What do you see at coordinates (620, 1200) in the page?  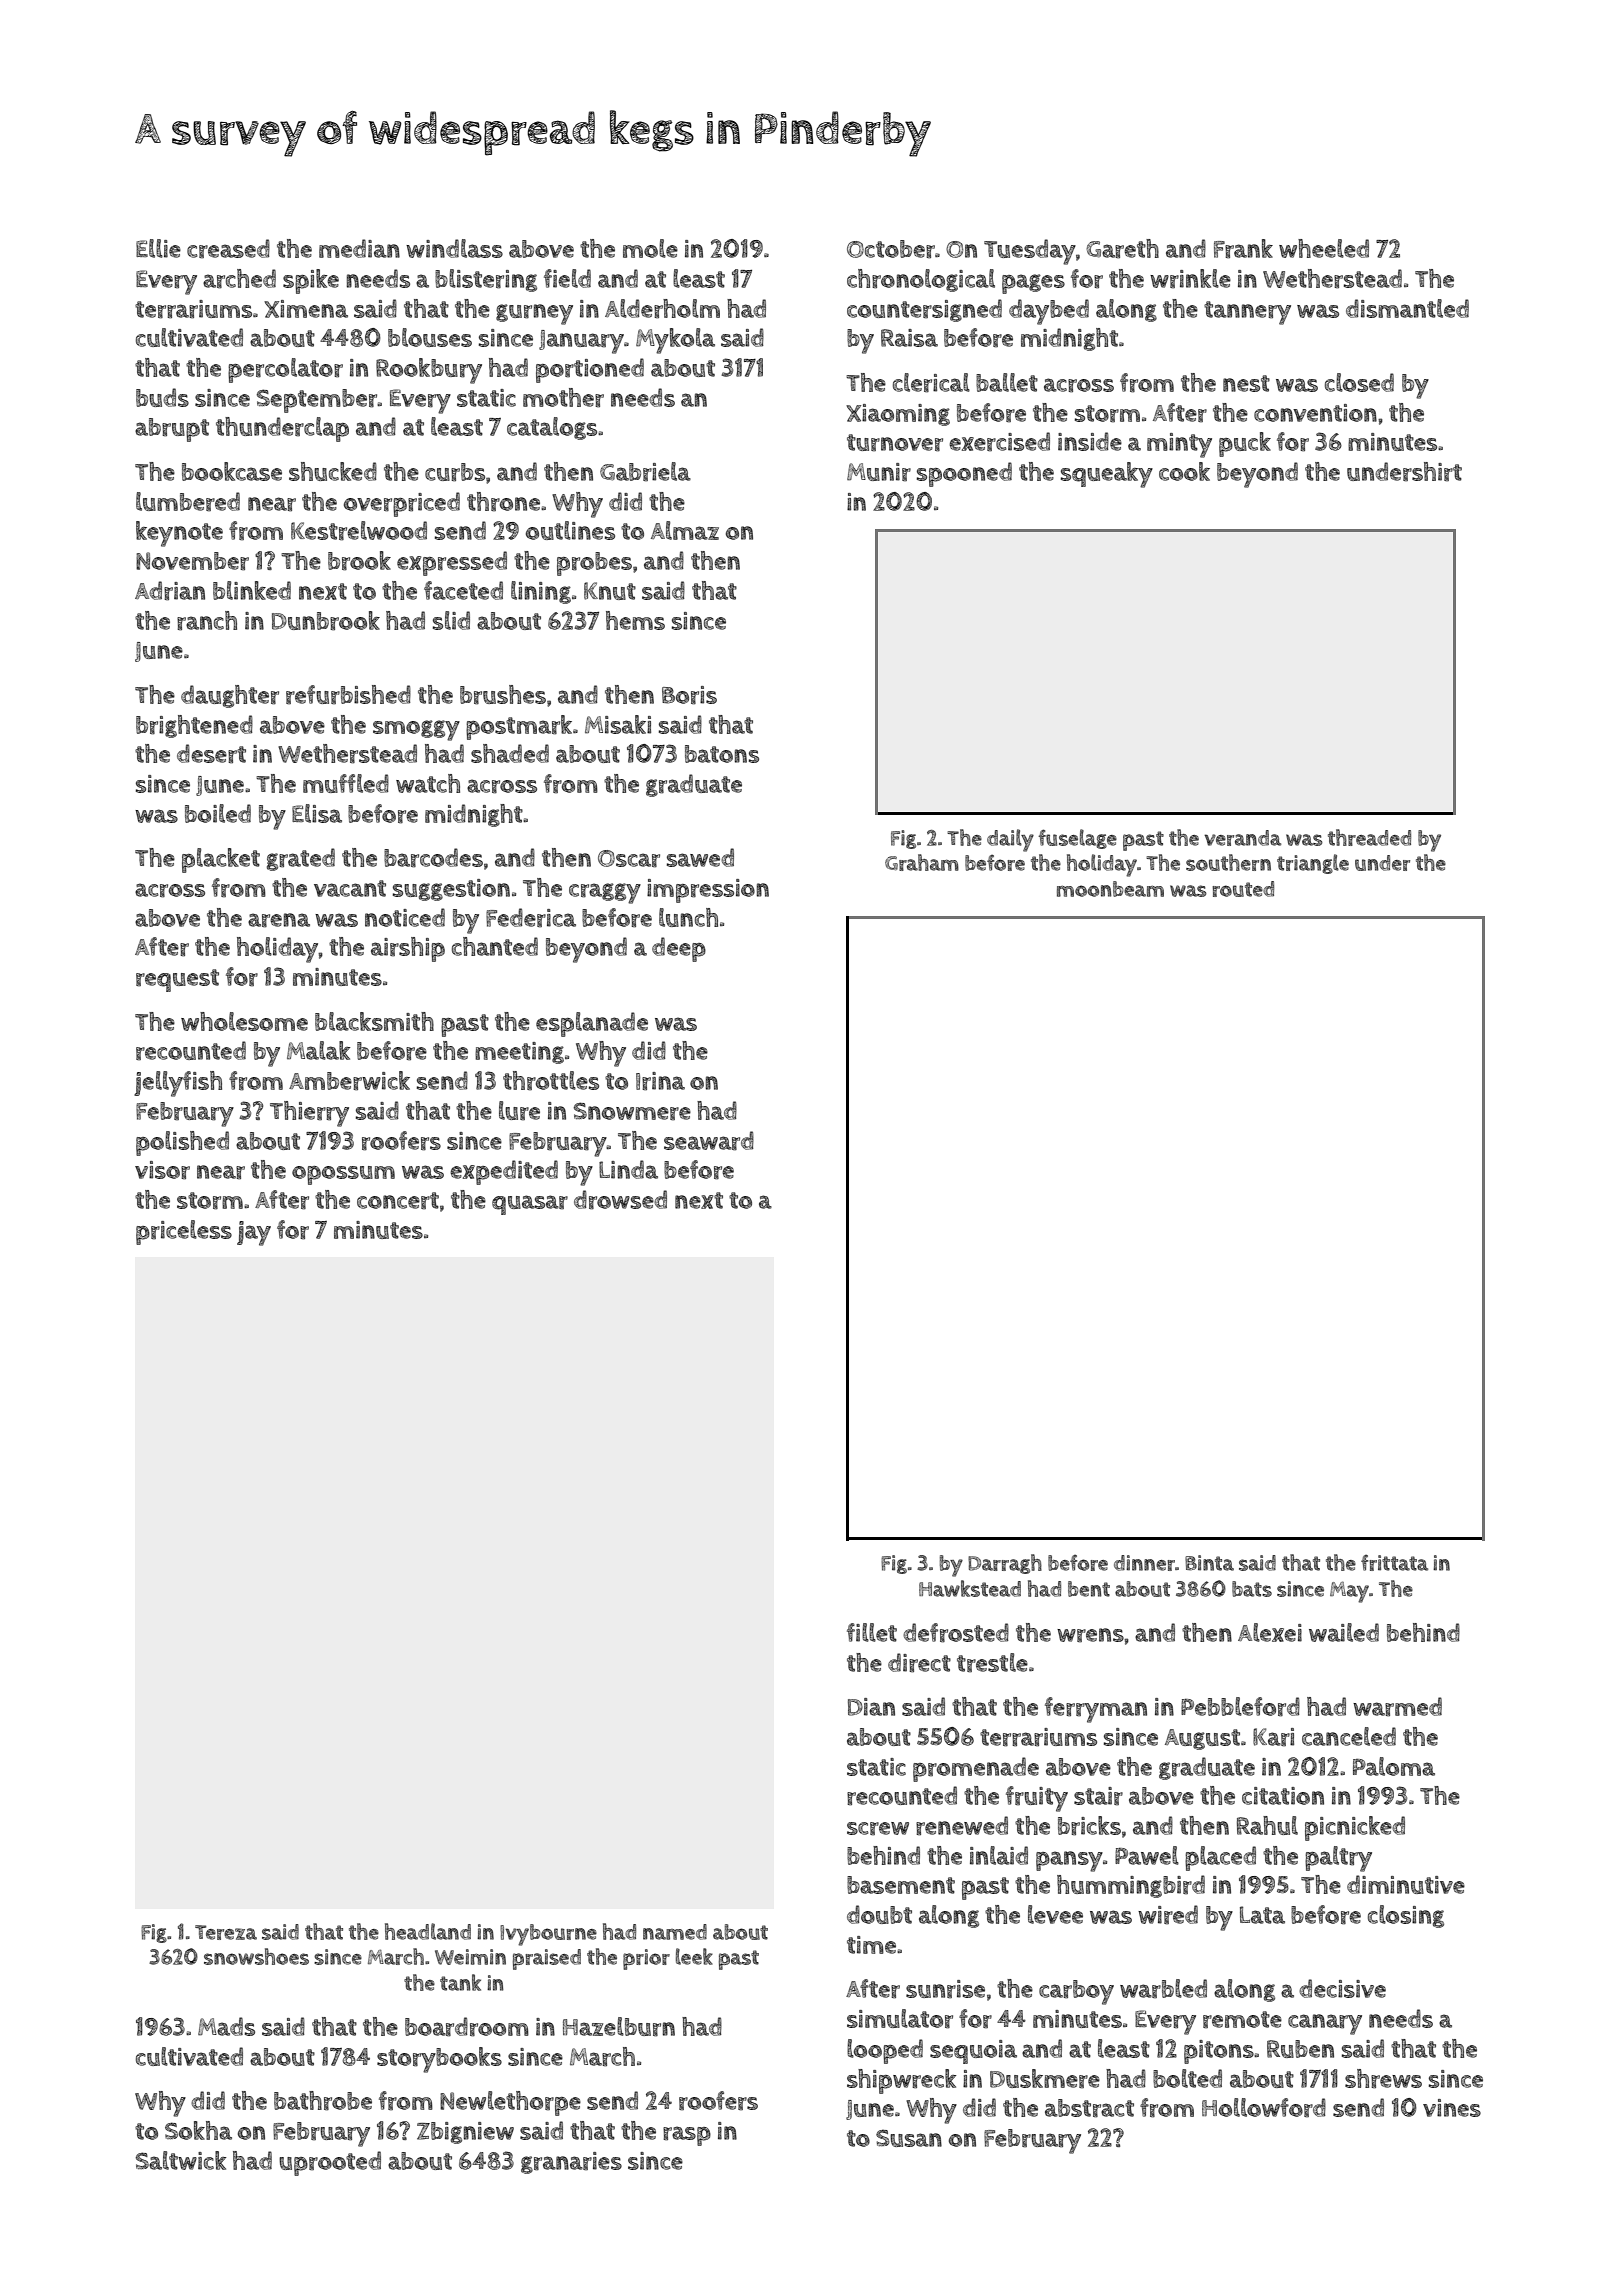 I see `drowsed` at bounding box center [620, 1200].
